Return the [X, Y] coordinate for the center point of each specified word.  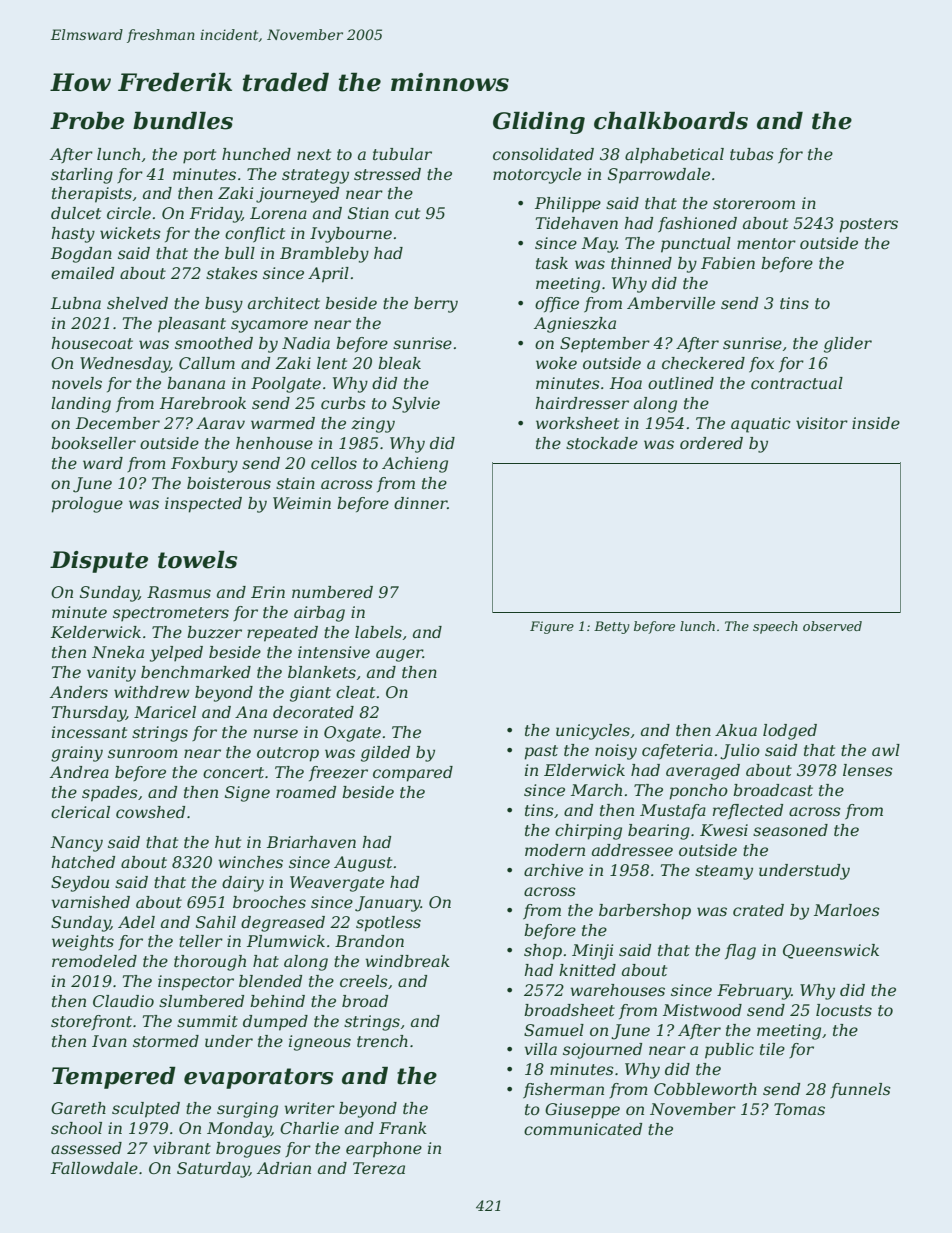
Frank [403, 1128]
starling [82, 176]
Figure [552, 627]
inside [876, 423]
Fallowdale [94, 1168]
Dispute [99, 562]
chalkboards [671, 121]
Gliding [539, 123]
